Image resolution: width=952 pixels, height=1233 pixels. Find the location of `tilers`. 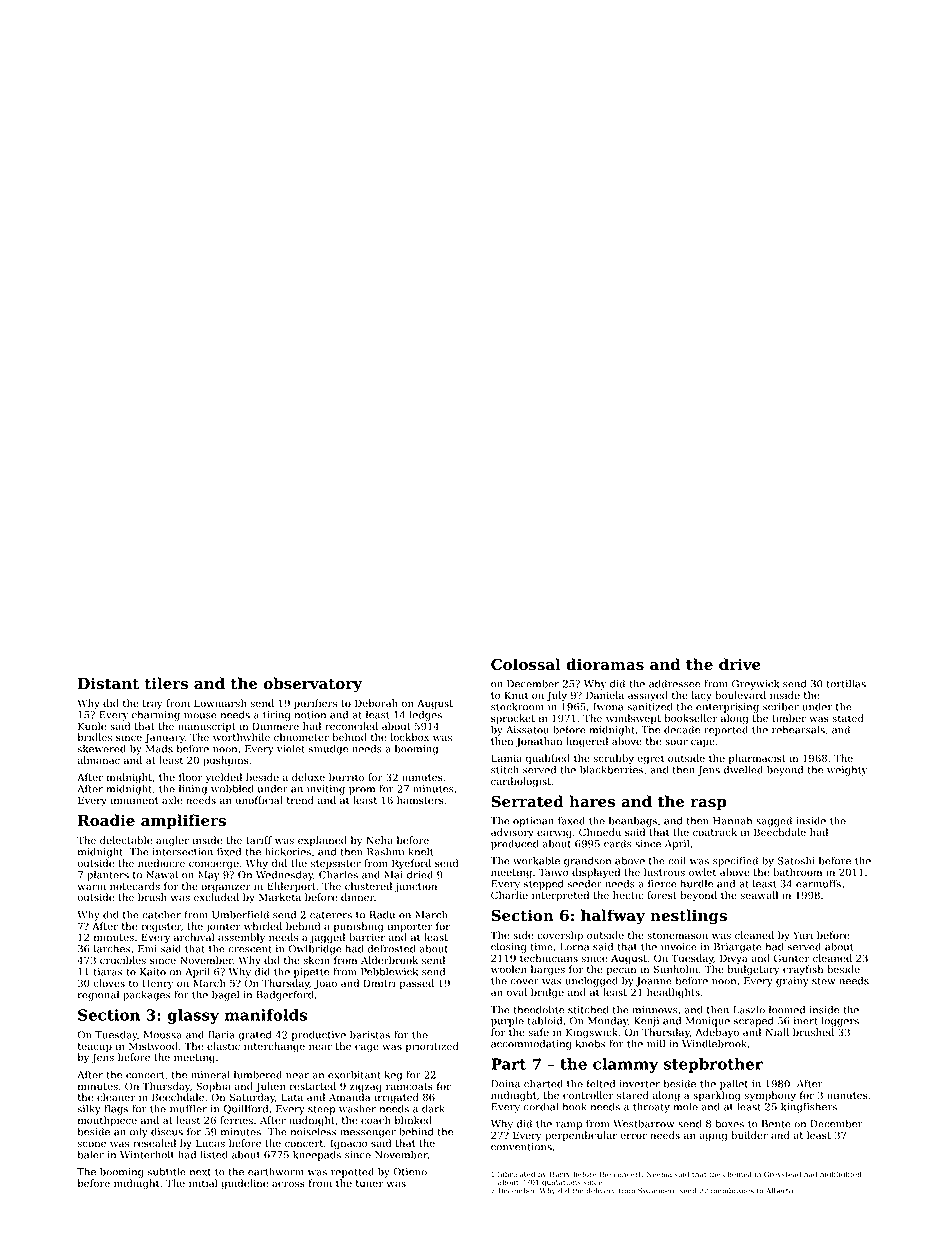

tilers is located at coordinates (166, 683).
